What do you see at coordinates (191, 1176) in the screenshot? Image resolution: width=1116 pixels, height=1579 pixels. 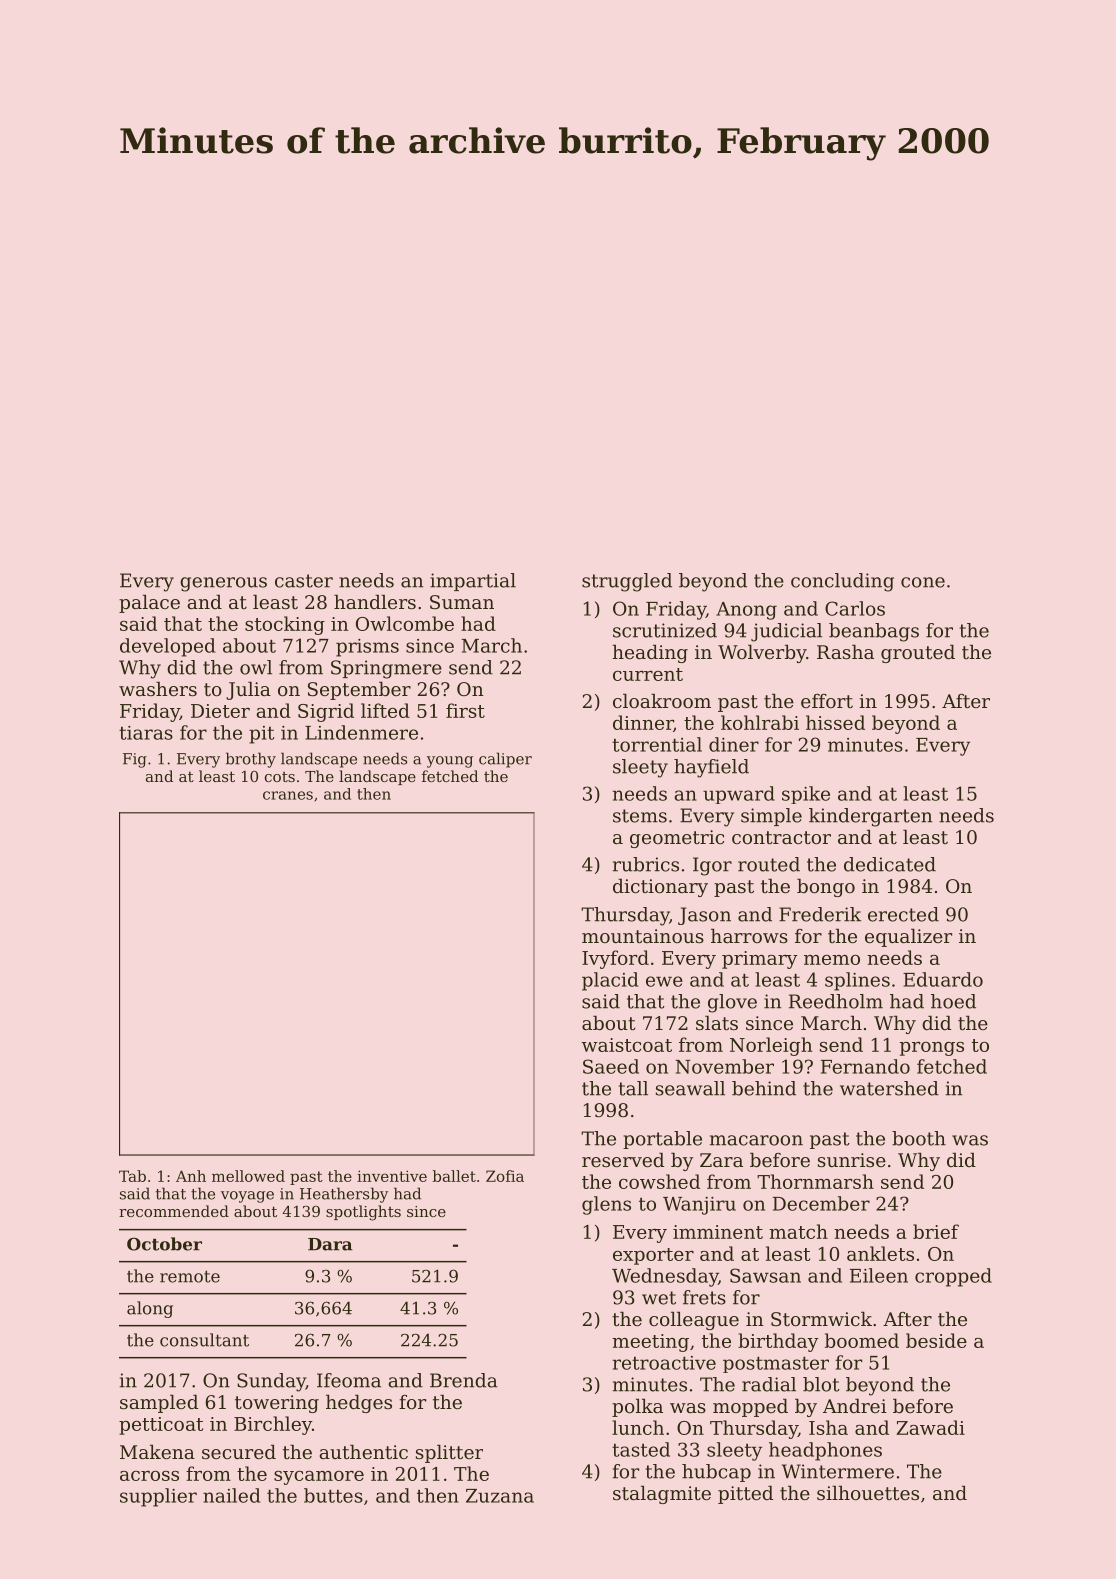 I see `Anh` at bounding box center [191, 1176].
